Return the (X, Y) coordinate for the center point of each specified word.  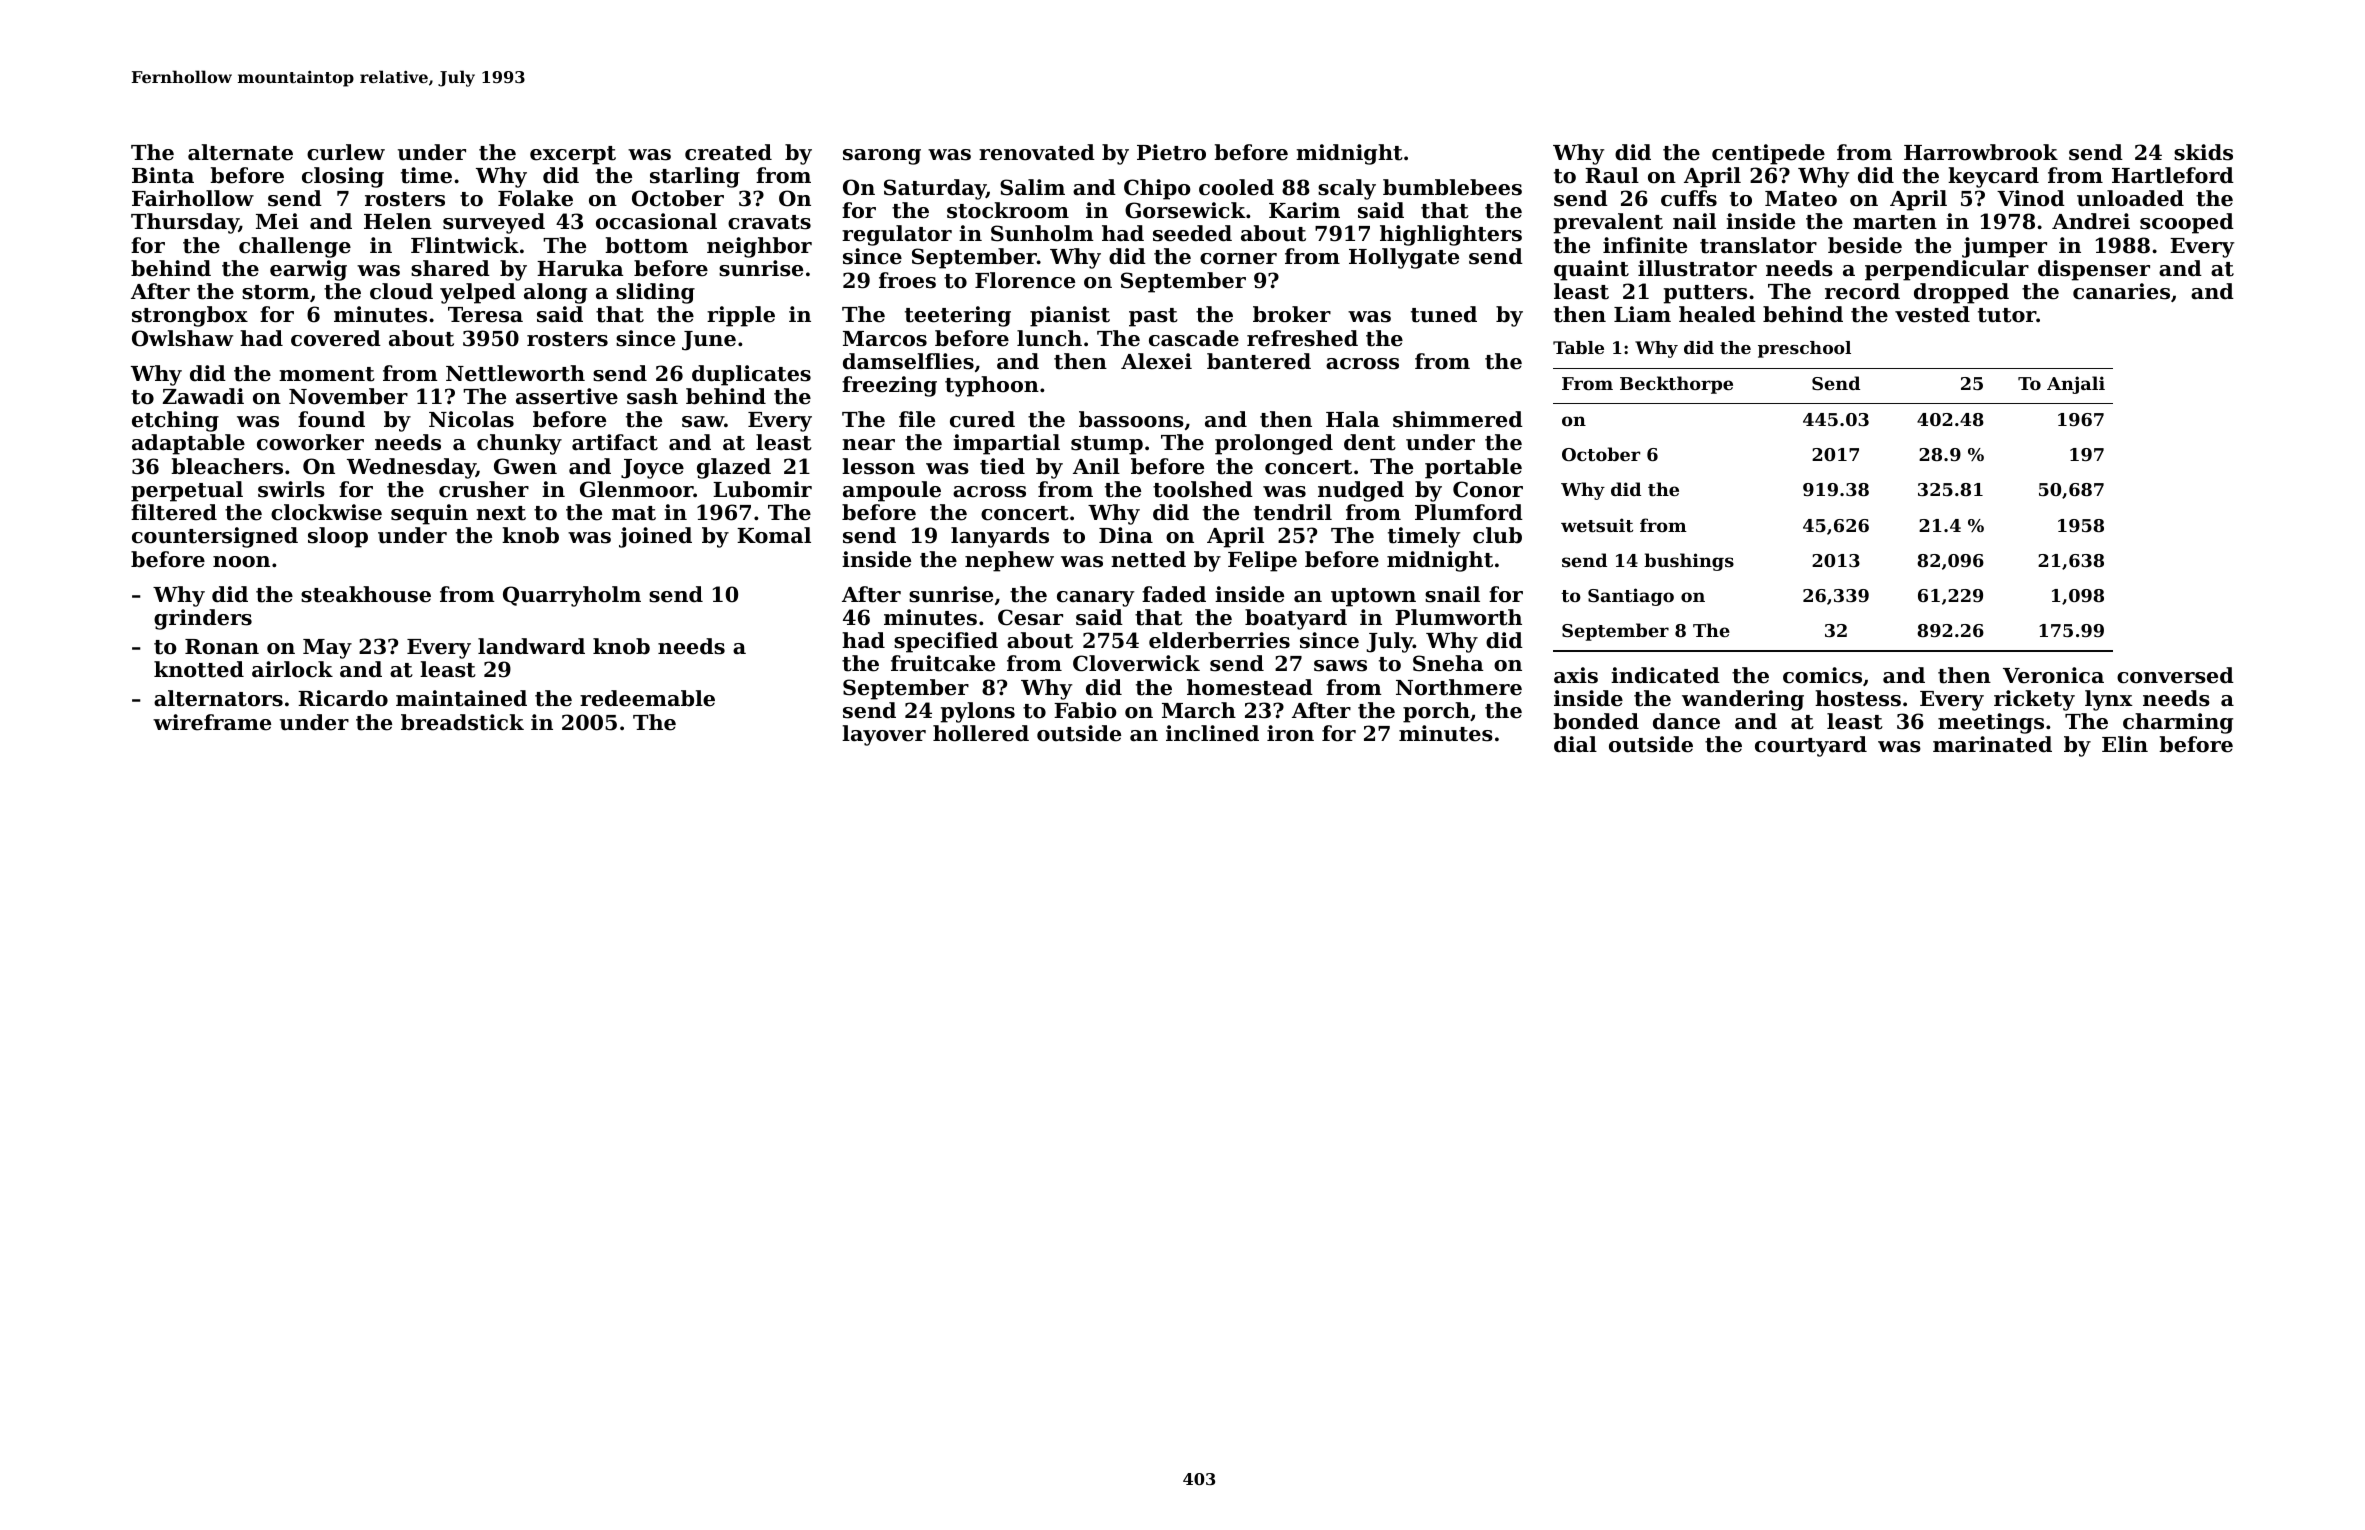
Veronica (2053, 675)
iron (1290, 733)
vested (1932, 314)
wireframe (212, 722)
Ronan (222, 647)
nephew (1009, 561)
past (1153, 317)
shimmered (1458, 419)
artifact (615, 442)
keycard (1993, 177)
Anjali (2076, 385)
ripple (741, 316)
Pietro (1171, 152)
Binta (163, 175)
